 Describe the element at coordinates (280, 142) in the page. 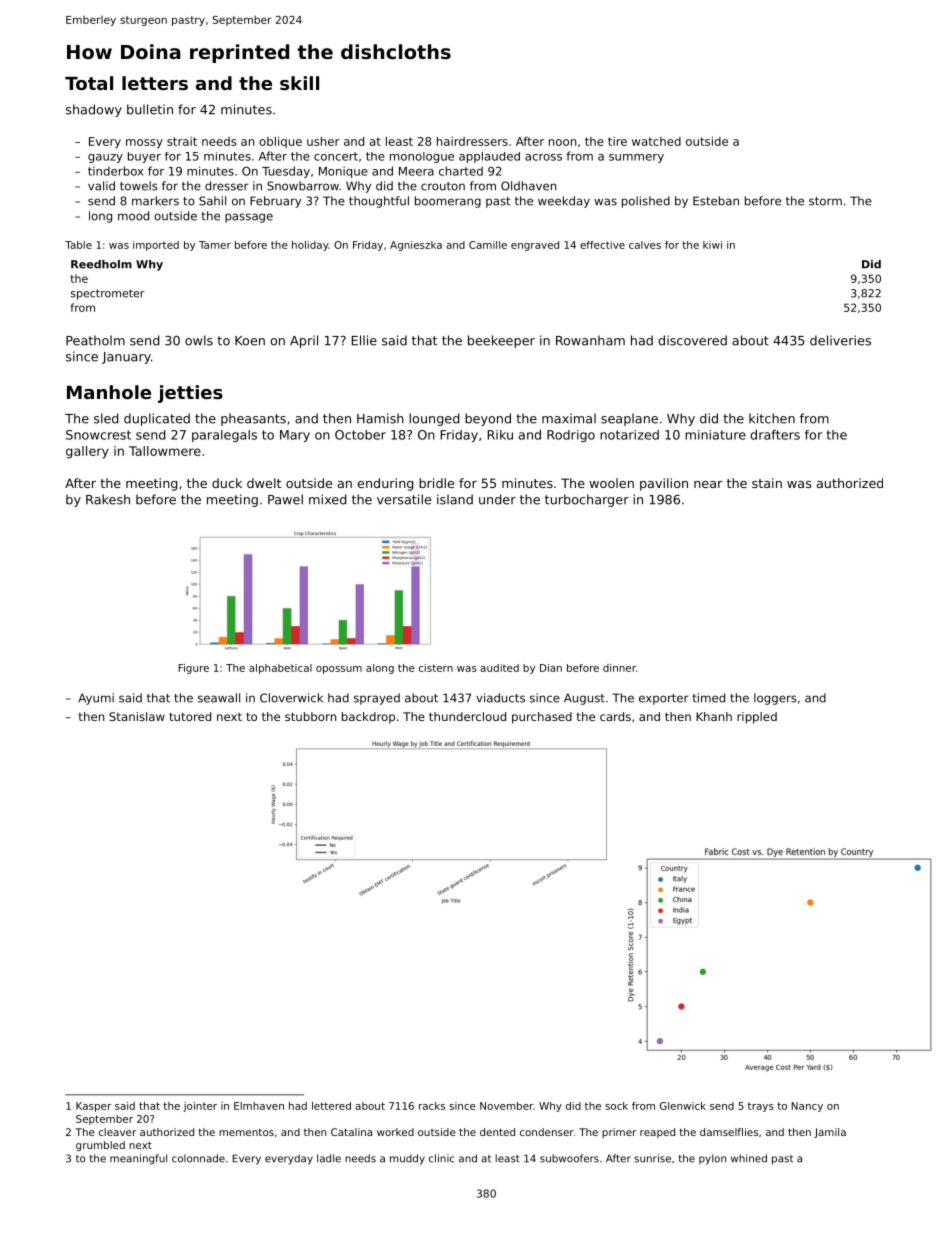

I see `oblique` at that location.
